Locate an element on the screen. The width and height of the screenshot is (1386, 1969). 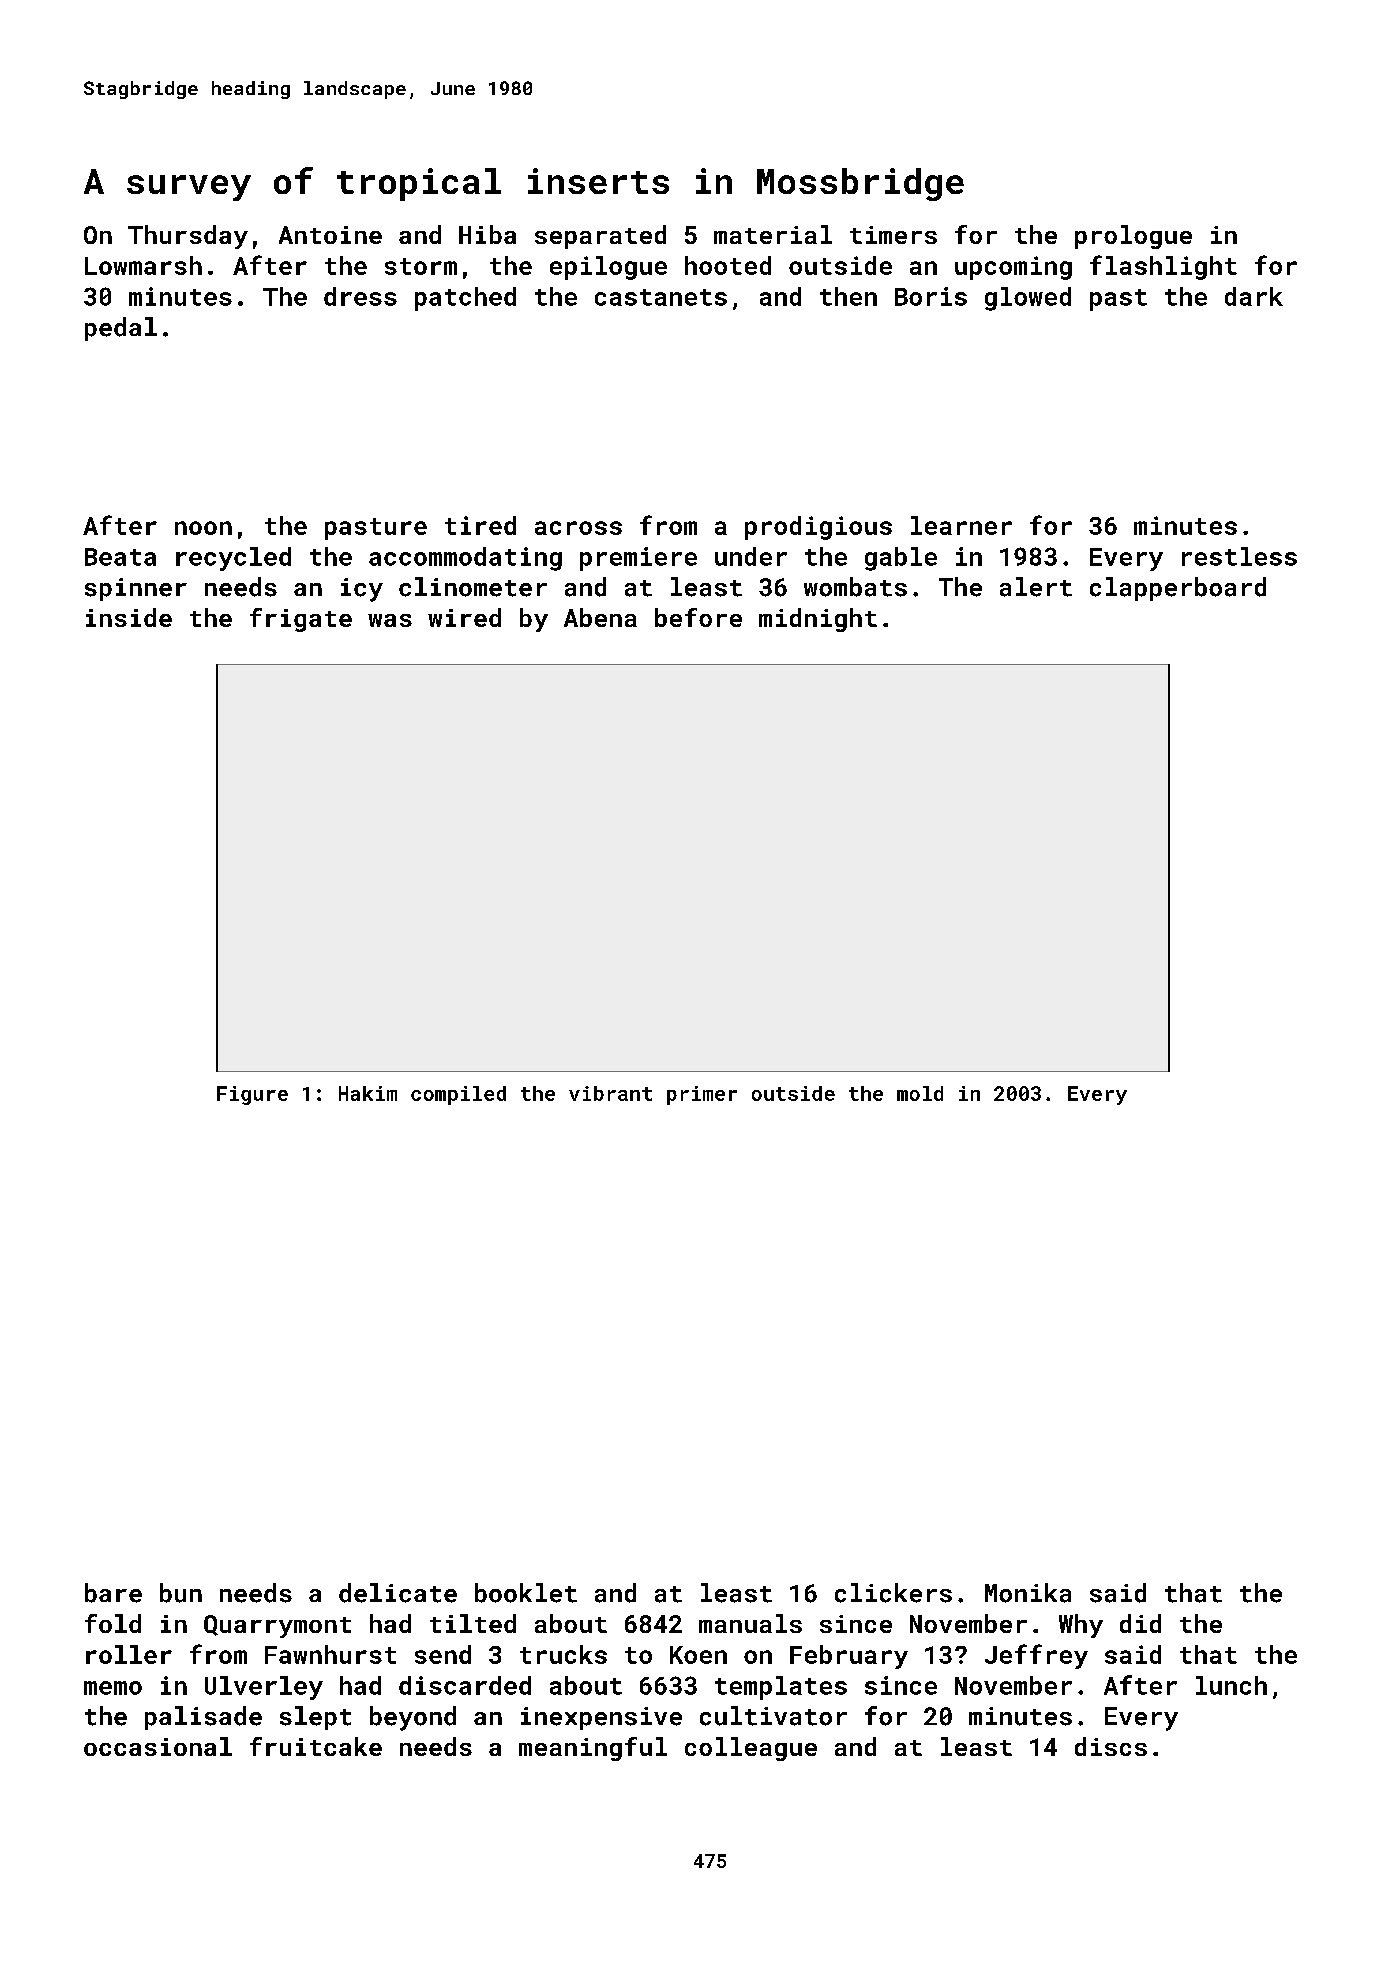
mold is located at coordinates (920, 1093).
